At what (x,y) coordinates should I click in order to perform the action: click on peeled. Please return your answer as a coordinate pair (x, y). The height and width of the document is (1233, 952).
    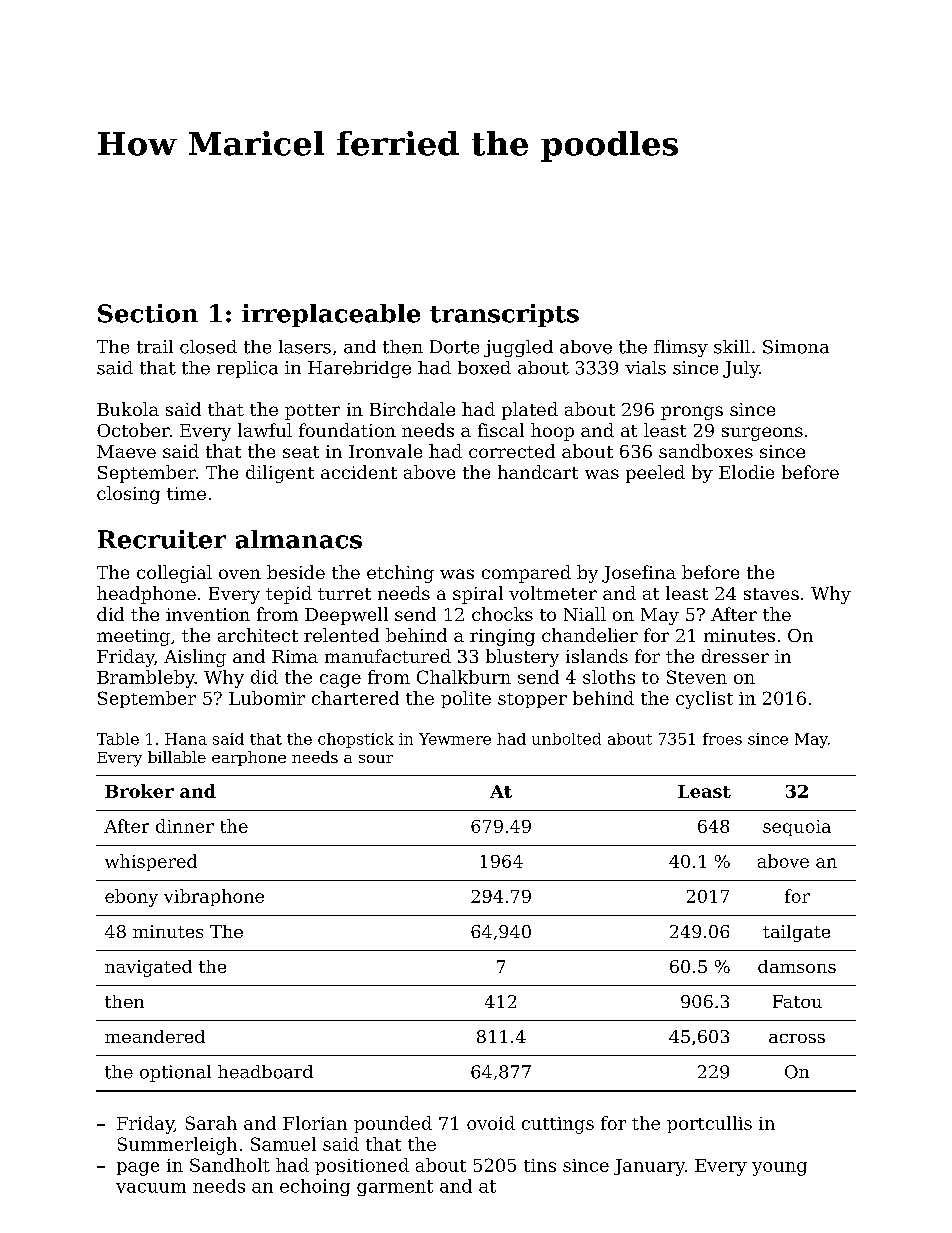
    Looking at the image, I should click on (655, 474).
